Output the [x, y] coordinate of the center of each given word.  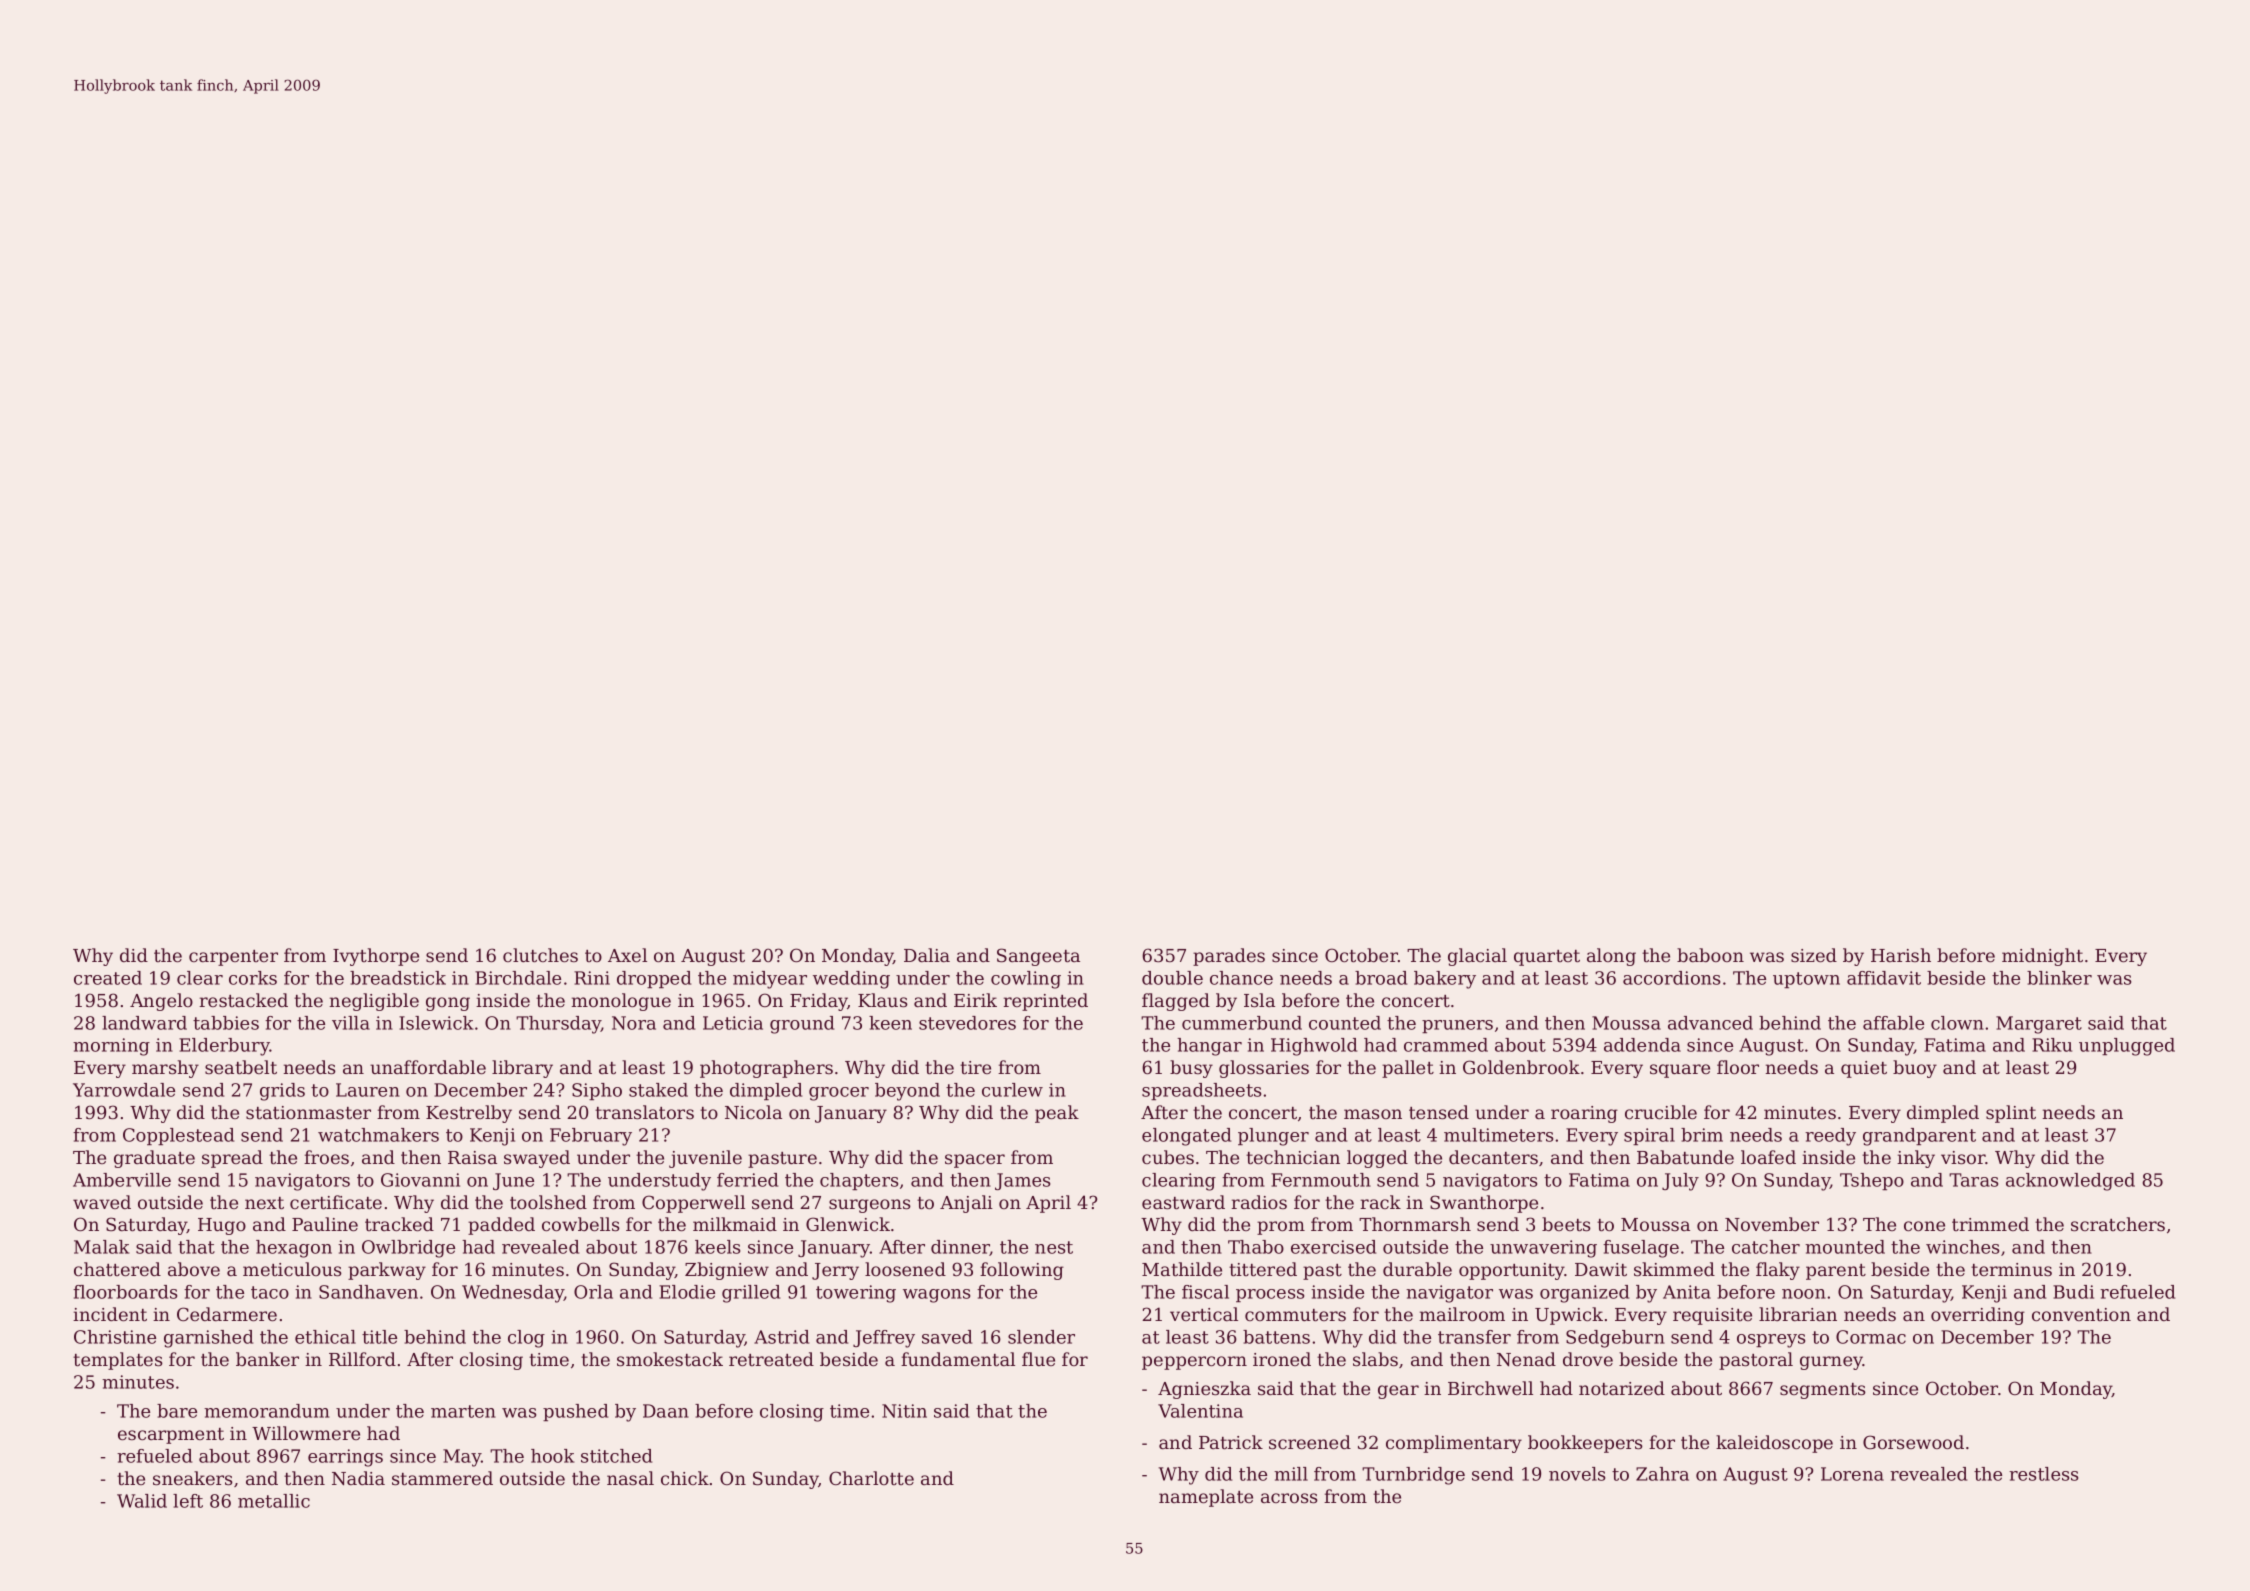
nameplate [1206, 1498]
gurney [1831, 1363]
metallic [274, 1501]
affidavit [1884, 978]
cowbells [581, 1224]
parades [1229, 957]
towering [856, 1294]
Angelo [161, 1002]
